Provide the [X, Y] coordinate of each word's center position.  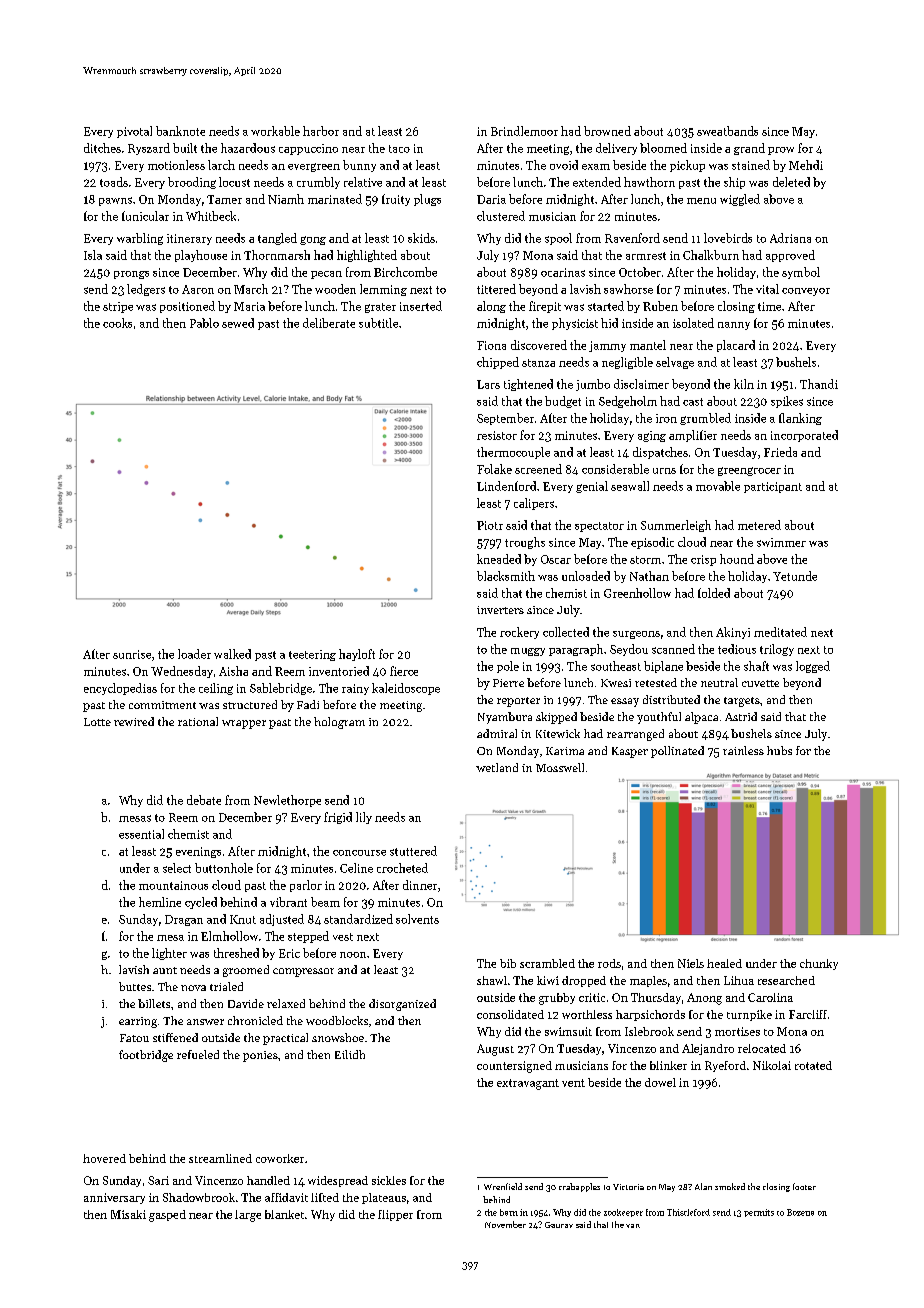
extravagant [528, 1084]
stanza [538, 363]
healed [724, 963]
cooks [117, 323]
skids [421, 238]
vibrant [288, 902]
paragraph [576, 650]
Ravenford [632, 238]
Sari [158, 1180]
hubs [779, 750]
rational [198, 721]
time [769, 306]
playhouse [201, 256]
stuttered [413, 851]
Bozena [800, 1212]
